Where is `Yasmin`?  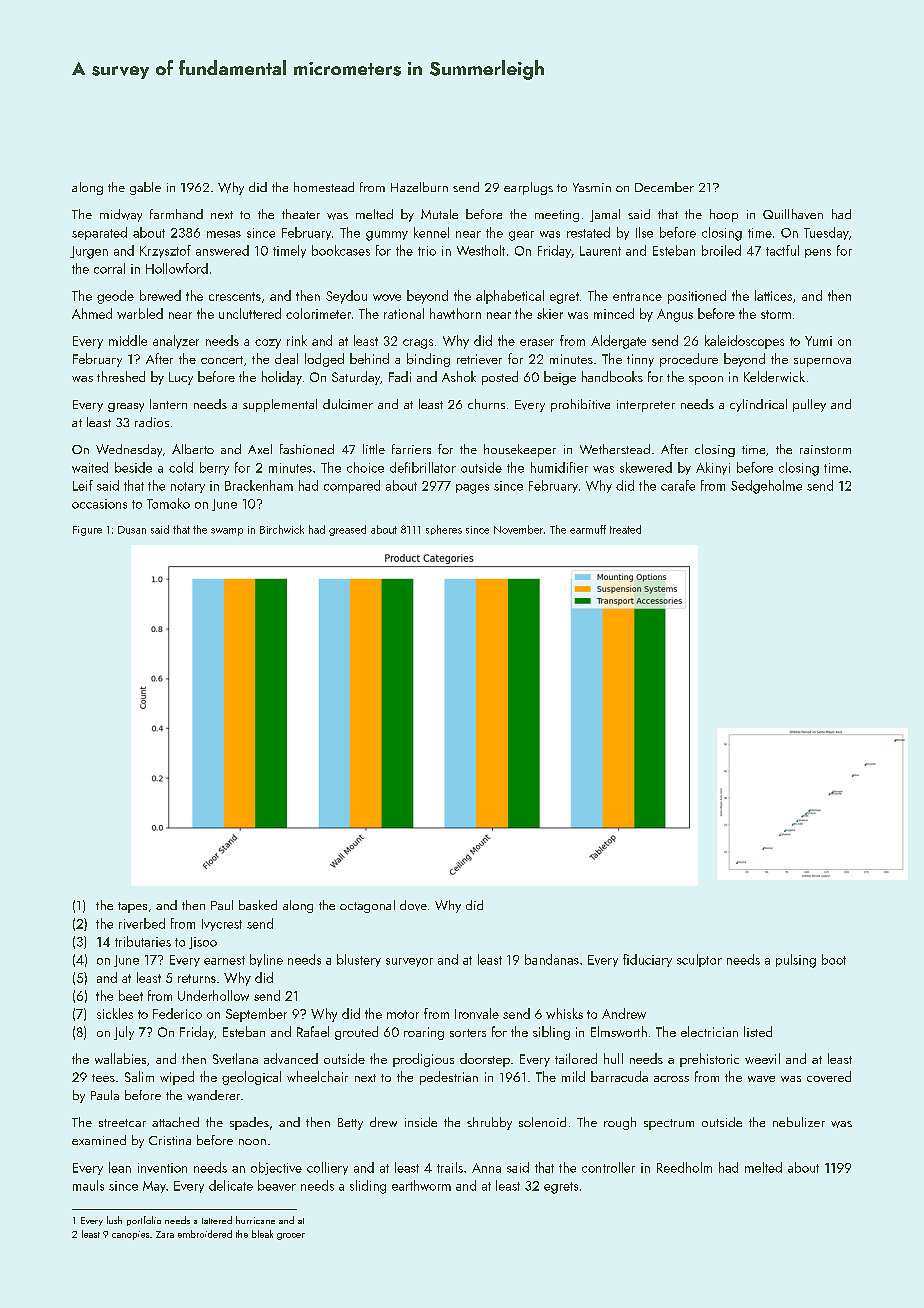
Yasmin is located at coordinates (592, 187).
